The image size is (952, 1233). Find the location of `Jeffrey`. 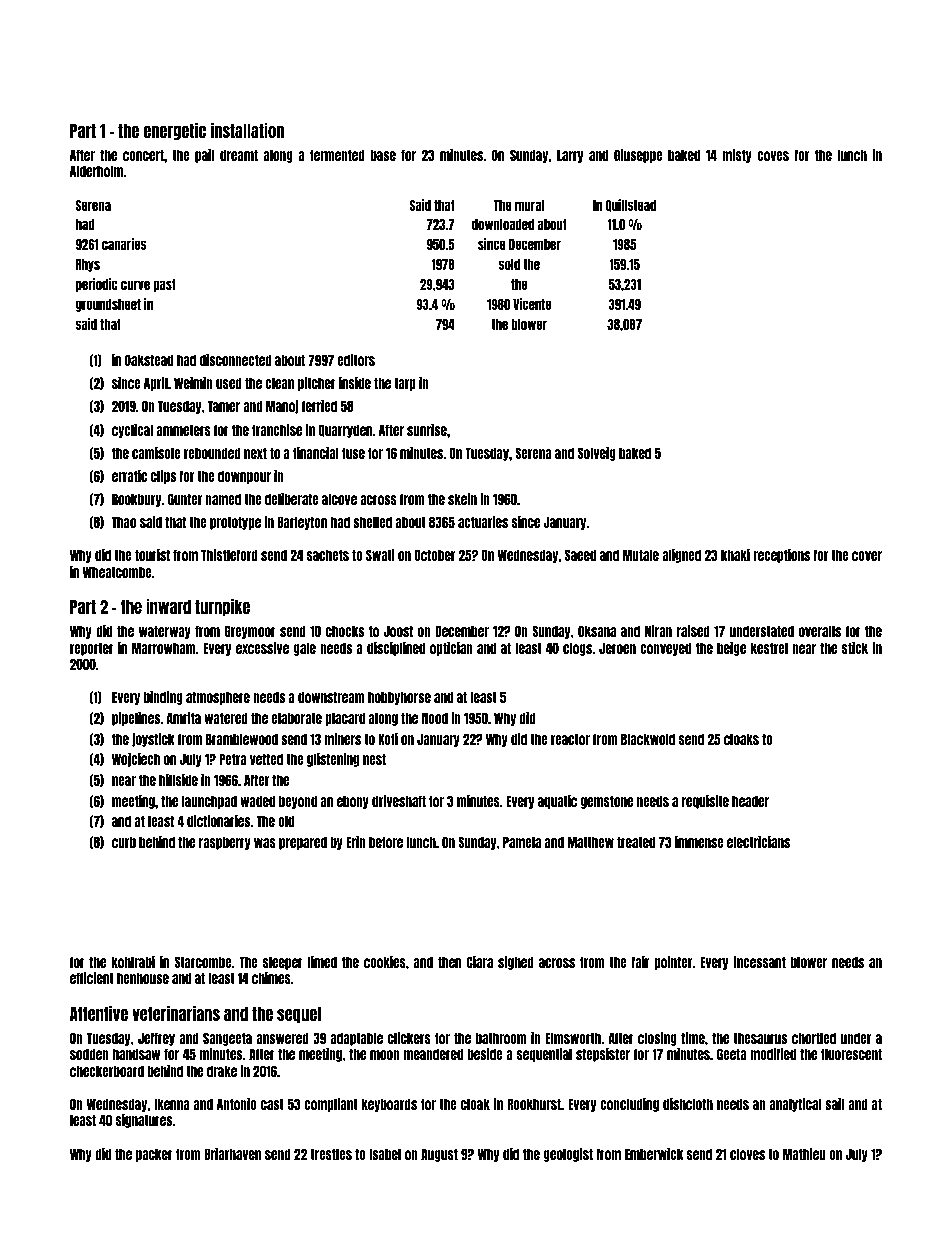

Jeffrey is located at coordinates (156, 1039).
